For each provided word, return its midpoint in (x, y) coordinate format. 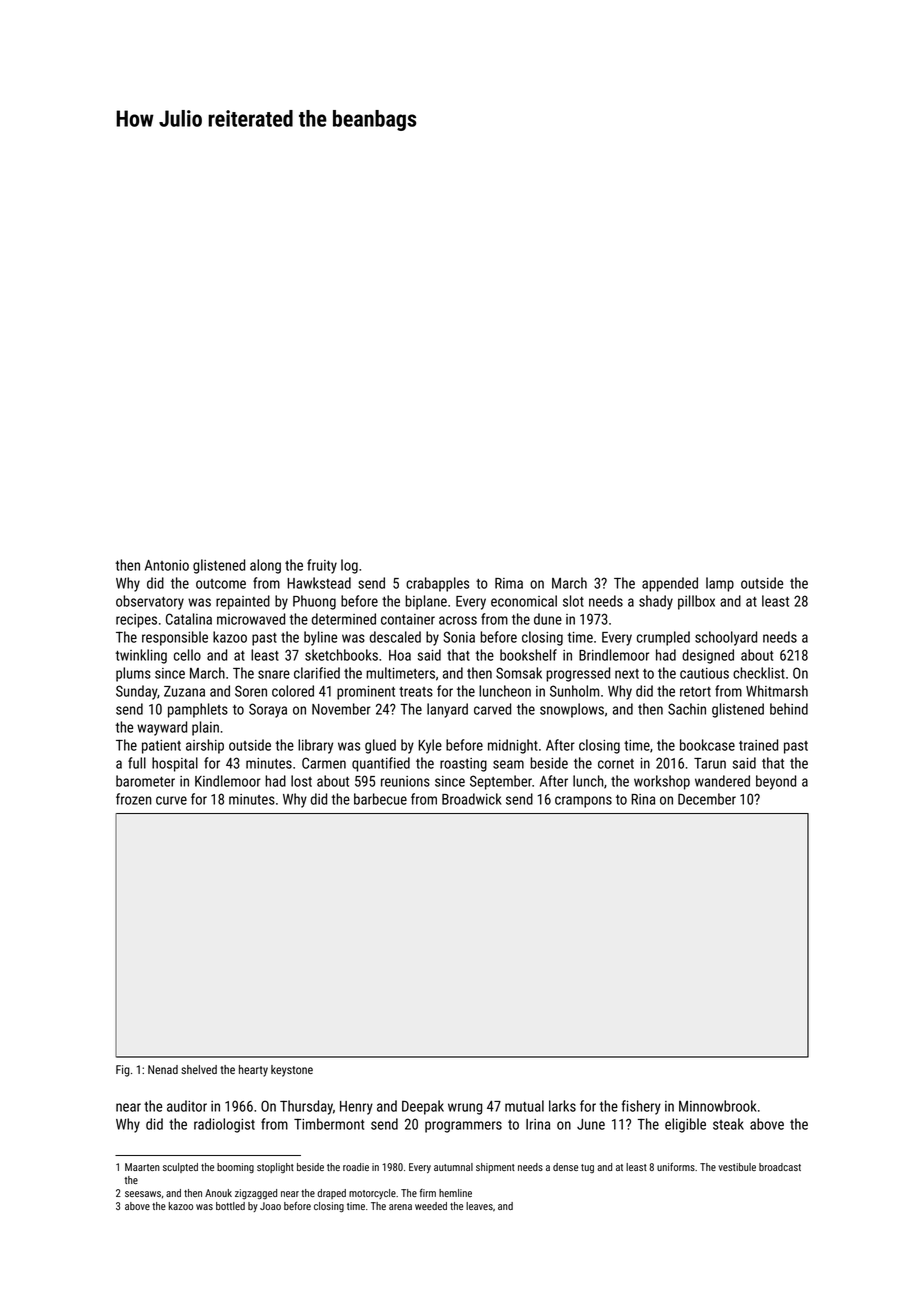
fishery (641, 1107)
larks (562, 1106)
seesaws (143, 1194)
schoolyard (726, 638)
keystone (292, 1071)
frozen (134, 799)
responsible (175, 638)
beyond (776, 782)
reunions (405, 781)
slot (573, 601)
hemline (455, 1193)
